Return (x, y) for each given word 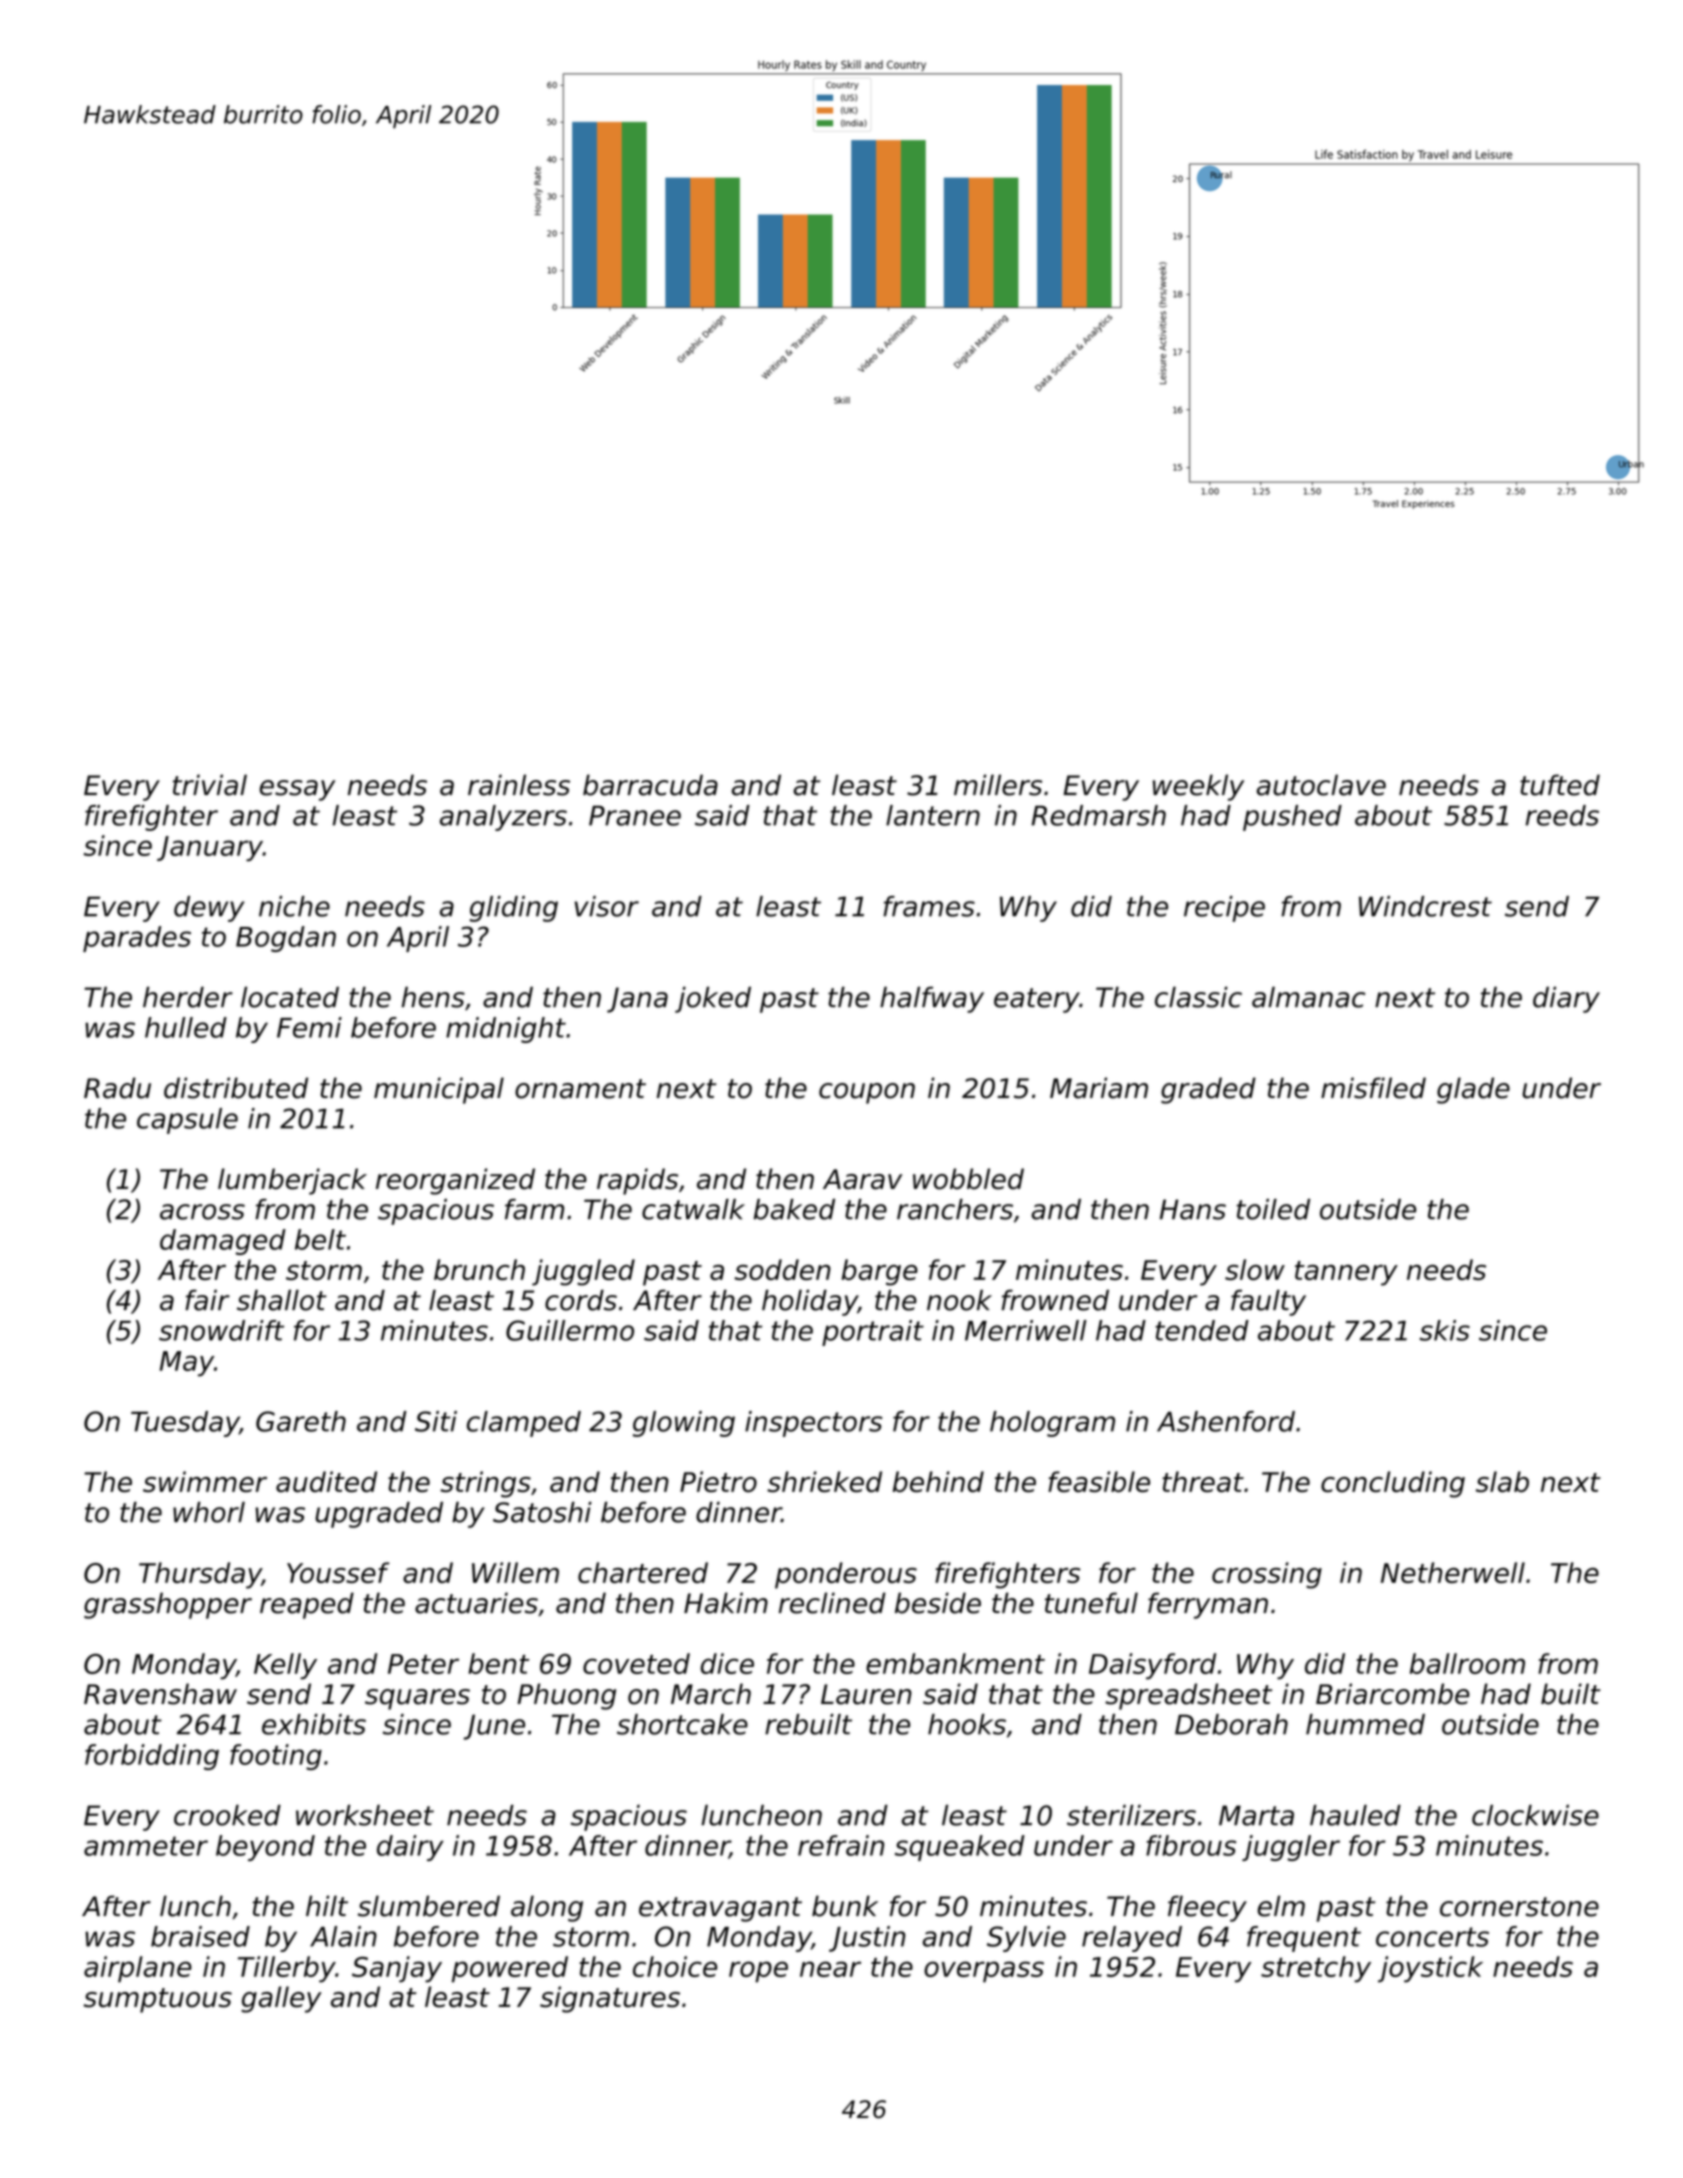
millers (998, 785)
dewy (209, 909)
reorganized (455, 1181)
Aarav (862, 1179)
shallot (282, 1300)
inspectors (813, 1424)
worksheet (365, 1815)
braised (200, 1936)
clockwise (1535, 1815)
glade (1473, 1090)
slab (1502, 1481)
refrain (841, 1845)
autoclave (1321, 785)
